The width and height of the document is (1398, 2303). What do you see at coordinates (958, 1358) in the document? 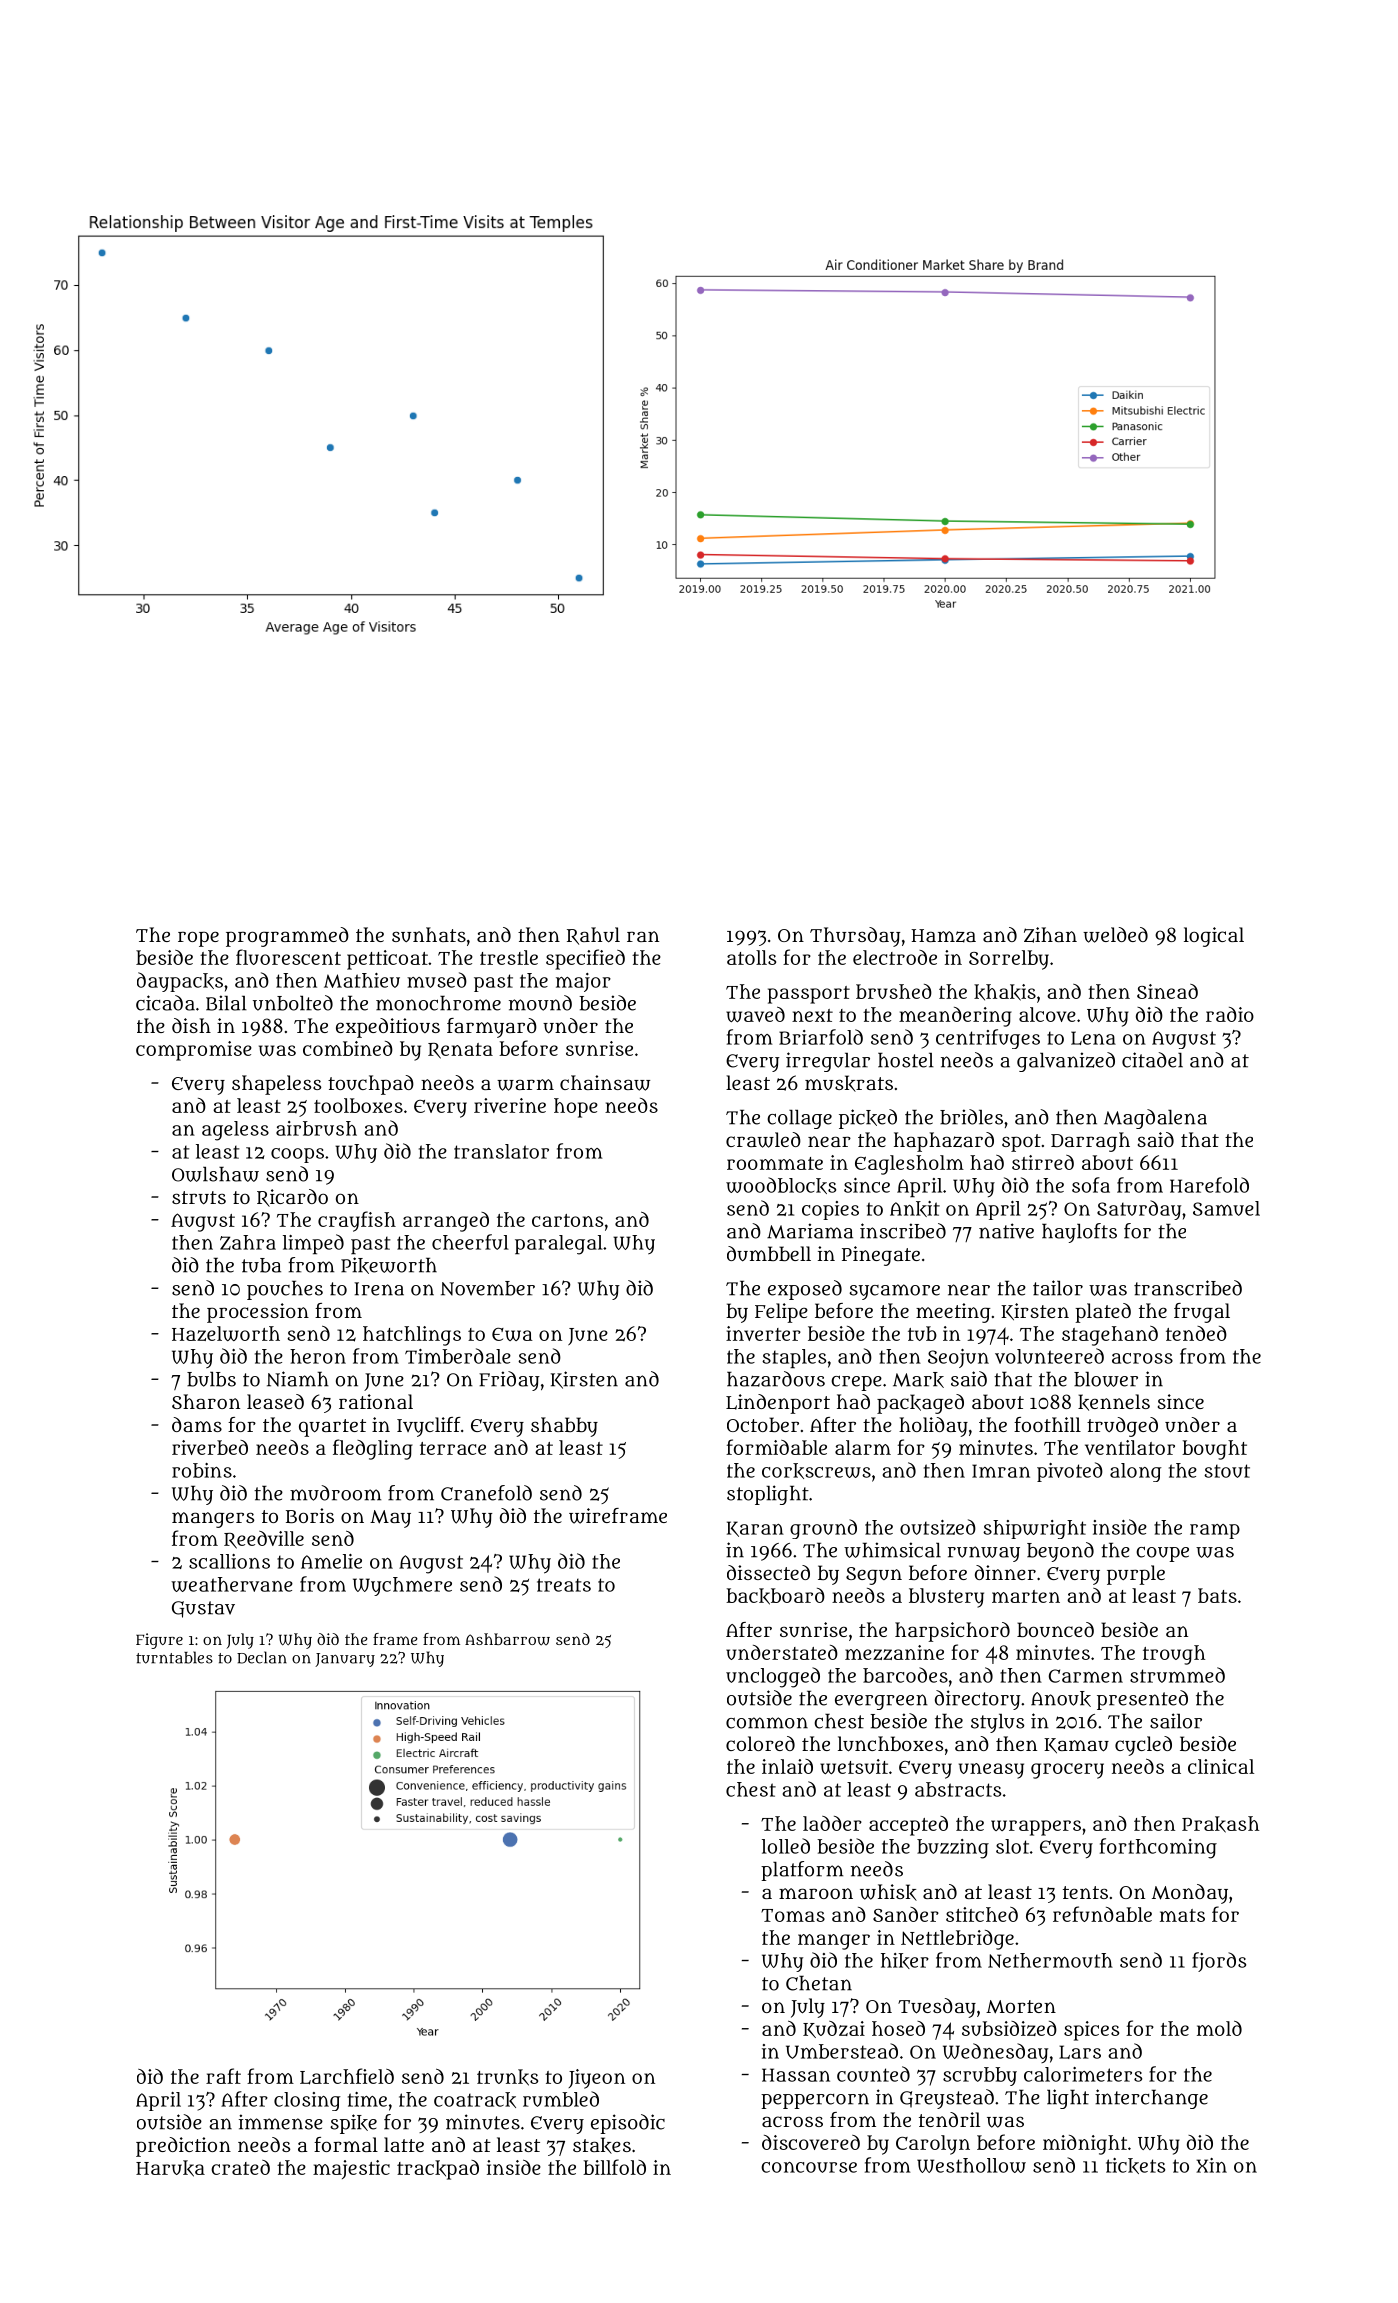
I see `Seojun` at bounding box center [958, 1358].
